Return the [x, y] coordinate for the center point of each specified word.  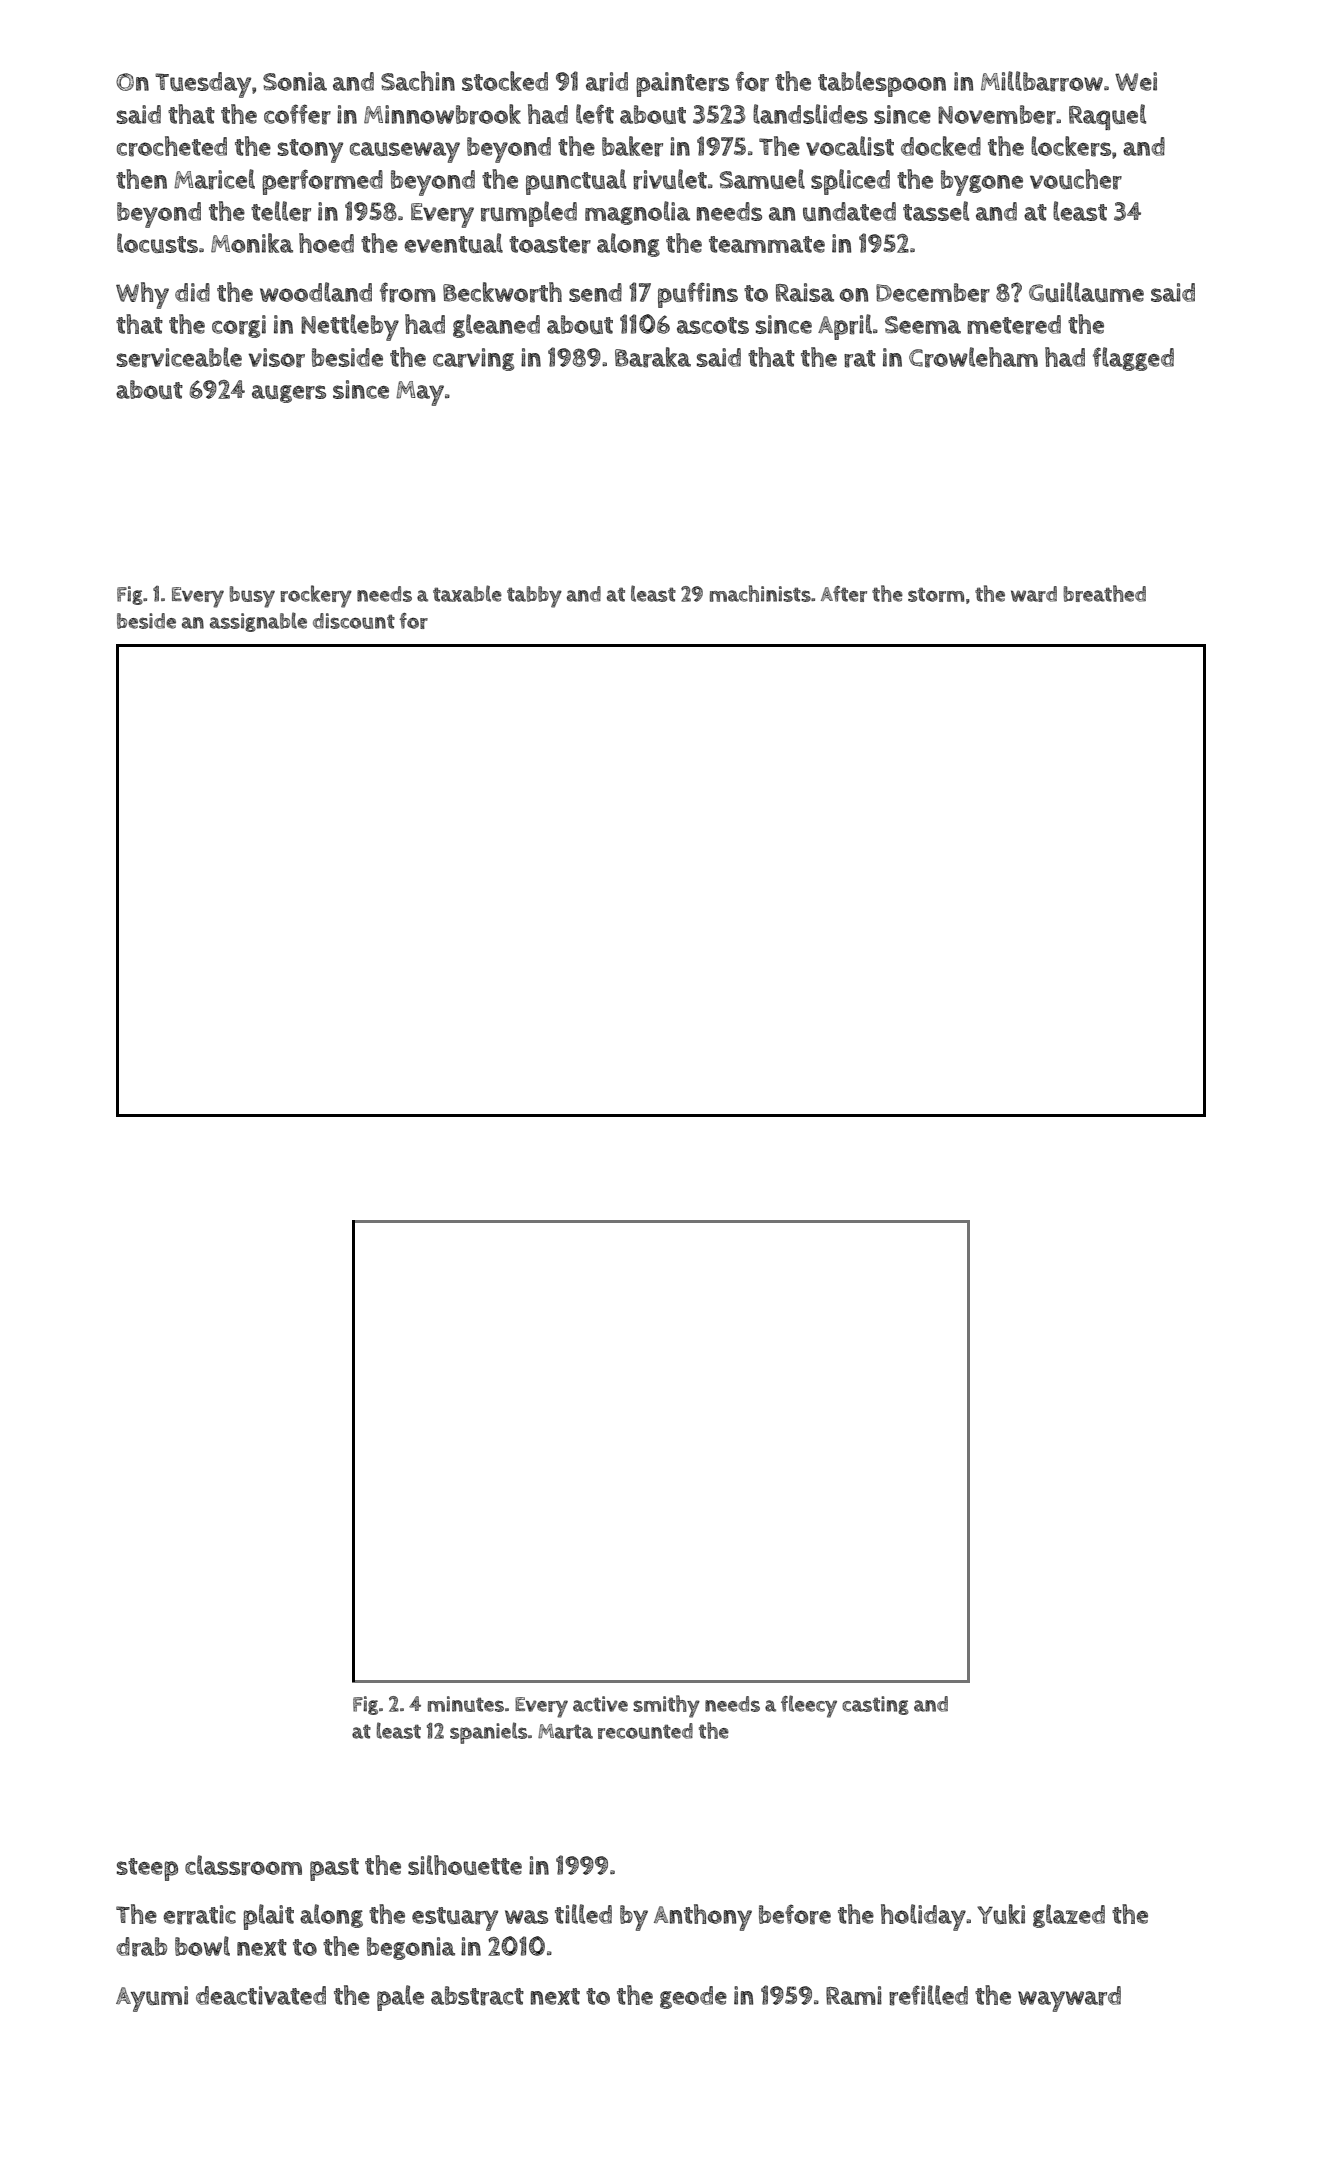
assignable [258, 622]
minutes [466, 1704]
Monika [252, 243]
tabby [534, 597]
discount [354, 621]
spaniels [488, 1733]
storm [936, 594]
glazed [1069, 1916]
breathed [1105, 593]
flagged [1133, 359]
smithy [666, 1706]
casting [875, 1705]
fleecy [809, 1706]
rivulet [670, 179]
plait [268, 1917]
